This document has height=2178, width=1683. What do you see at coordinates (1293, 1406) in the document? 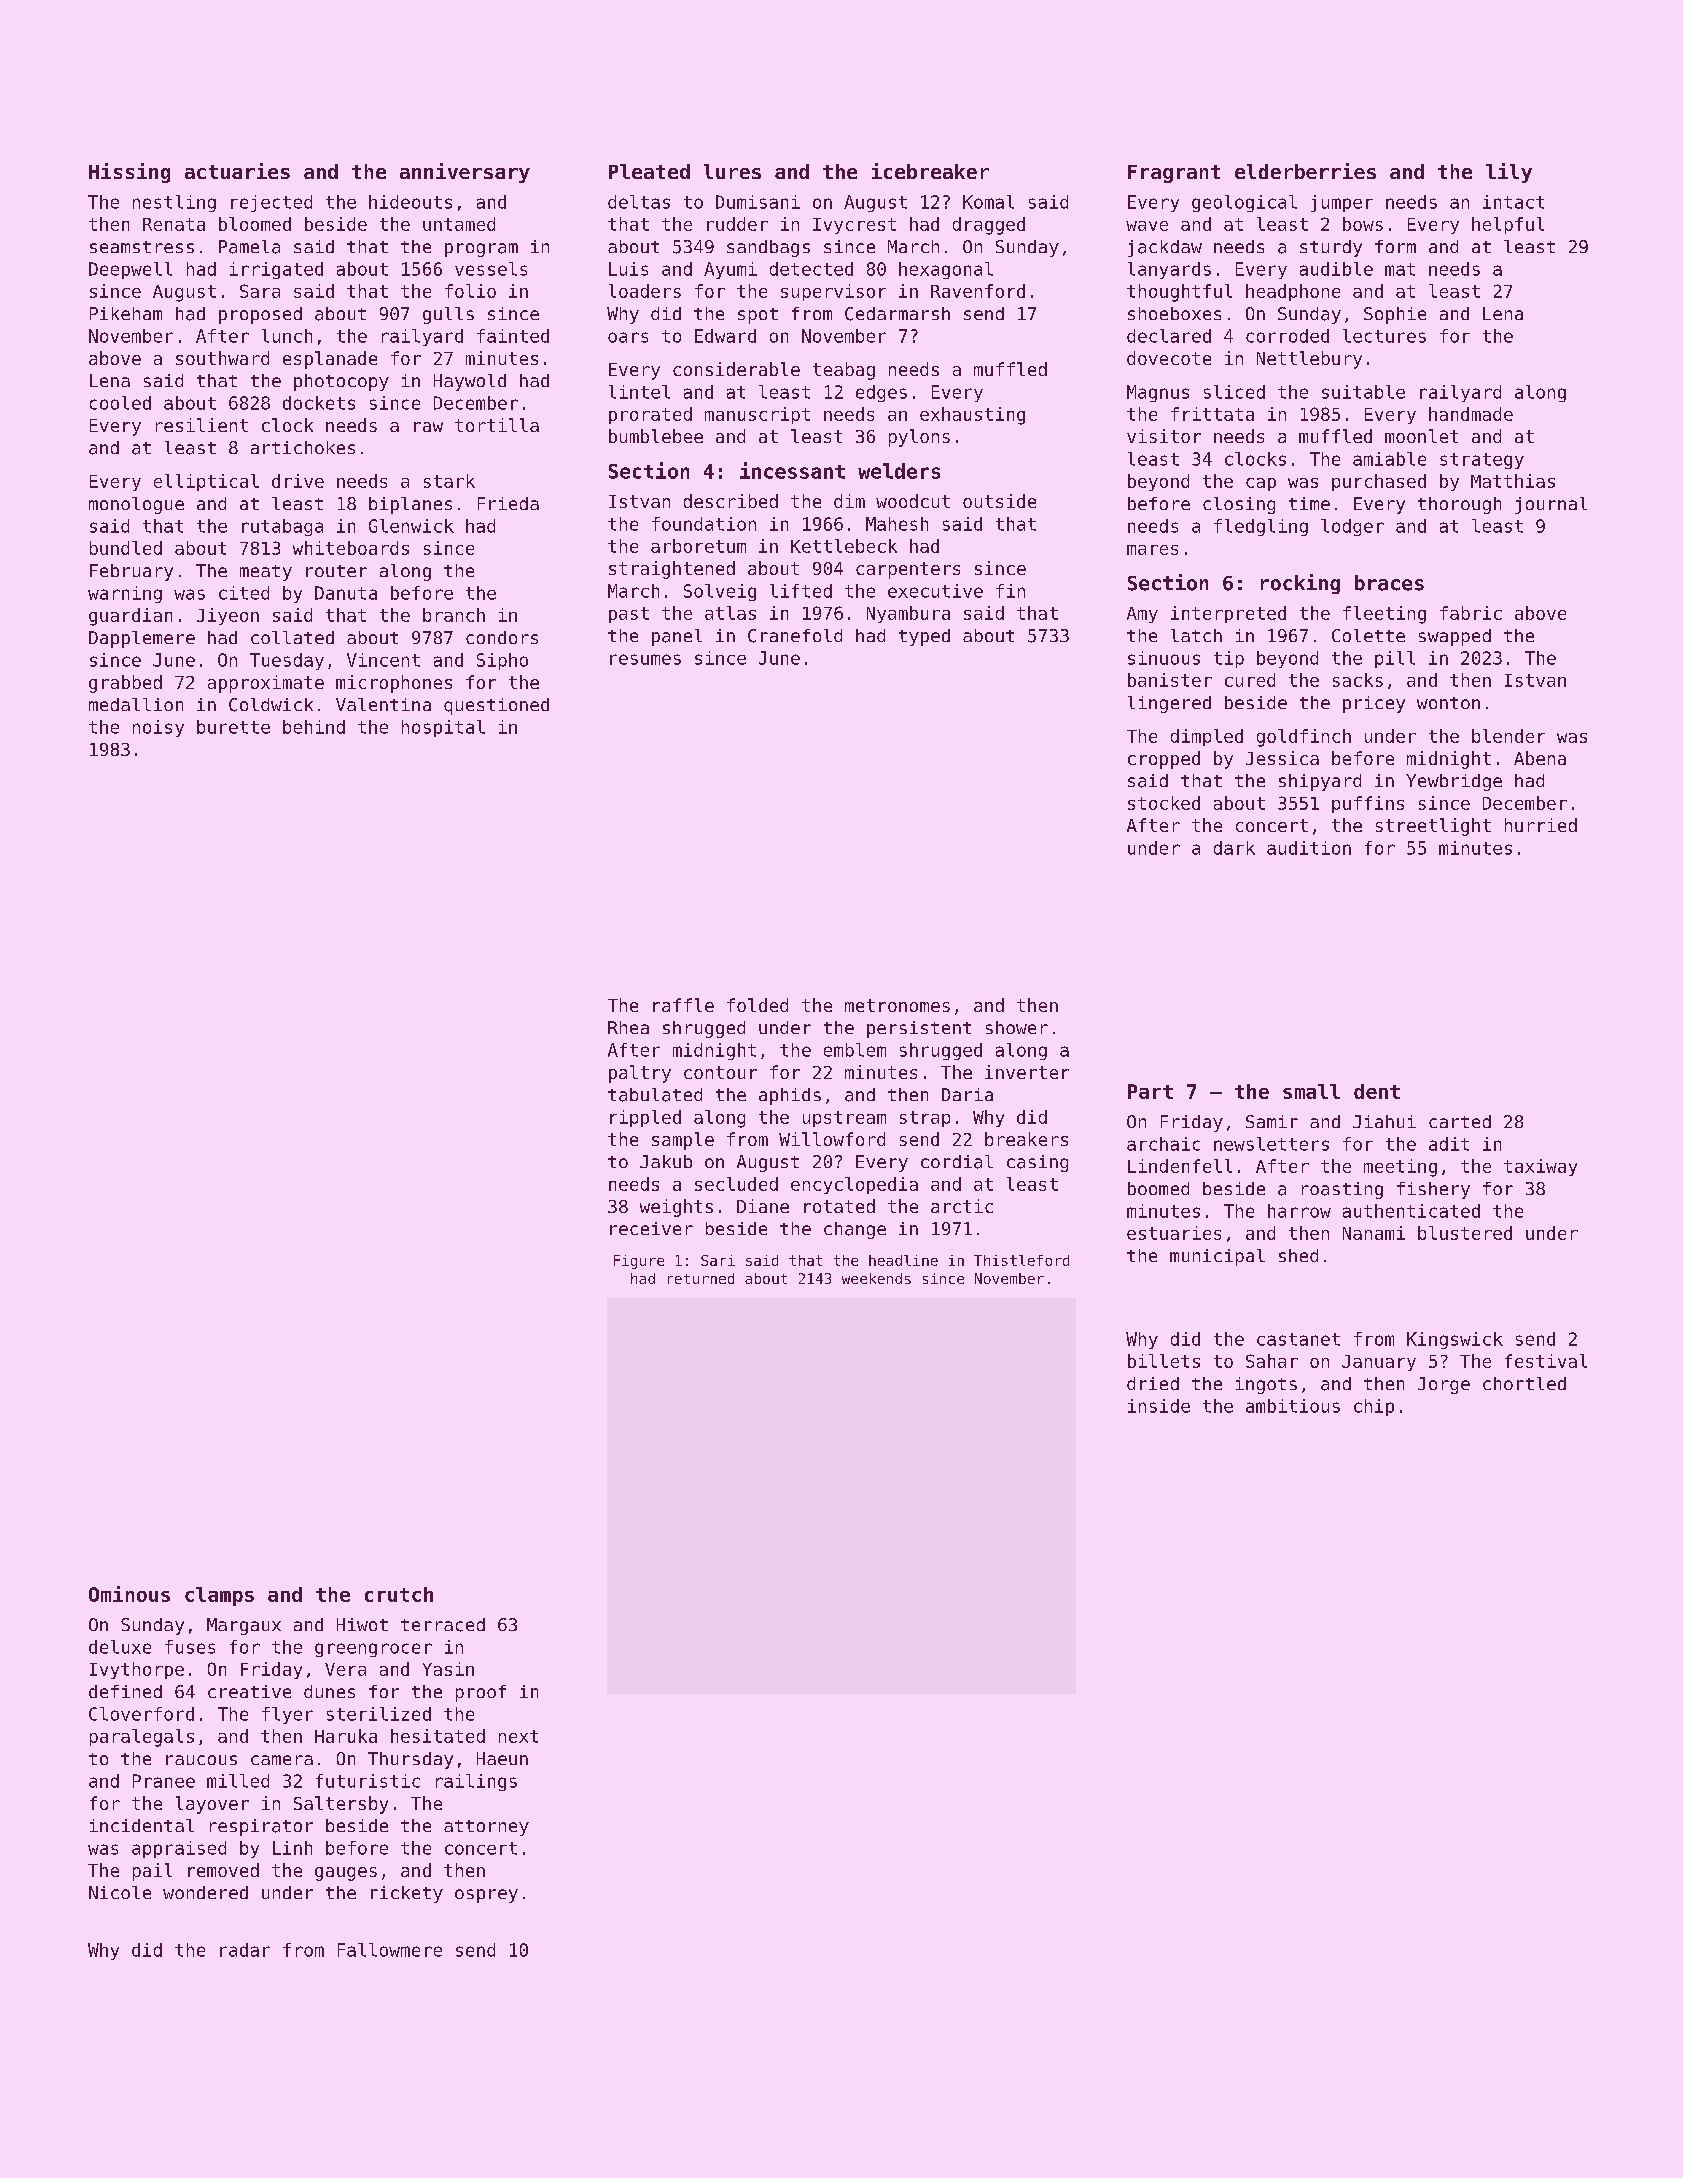
I see `ambitious` at bounding box center [1293, 1406].
